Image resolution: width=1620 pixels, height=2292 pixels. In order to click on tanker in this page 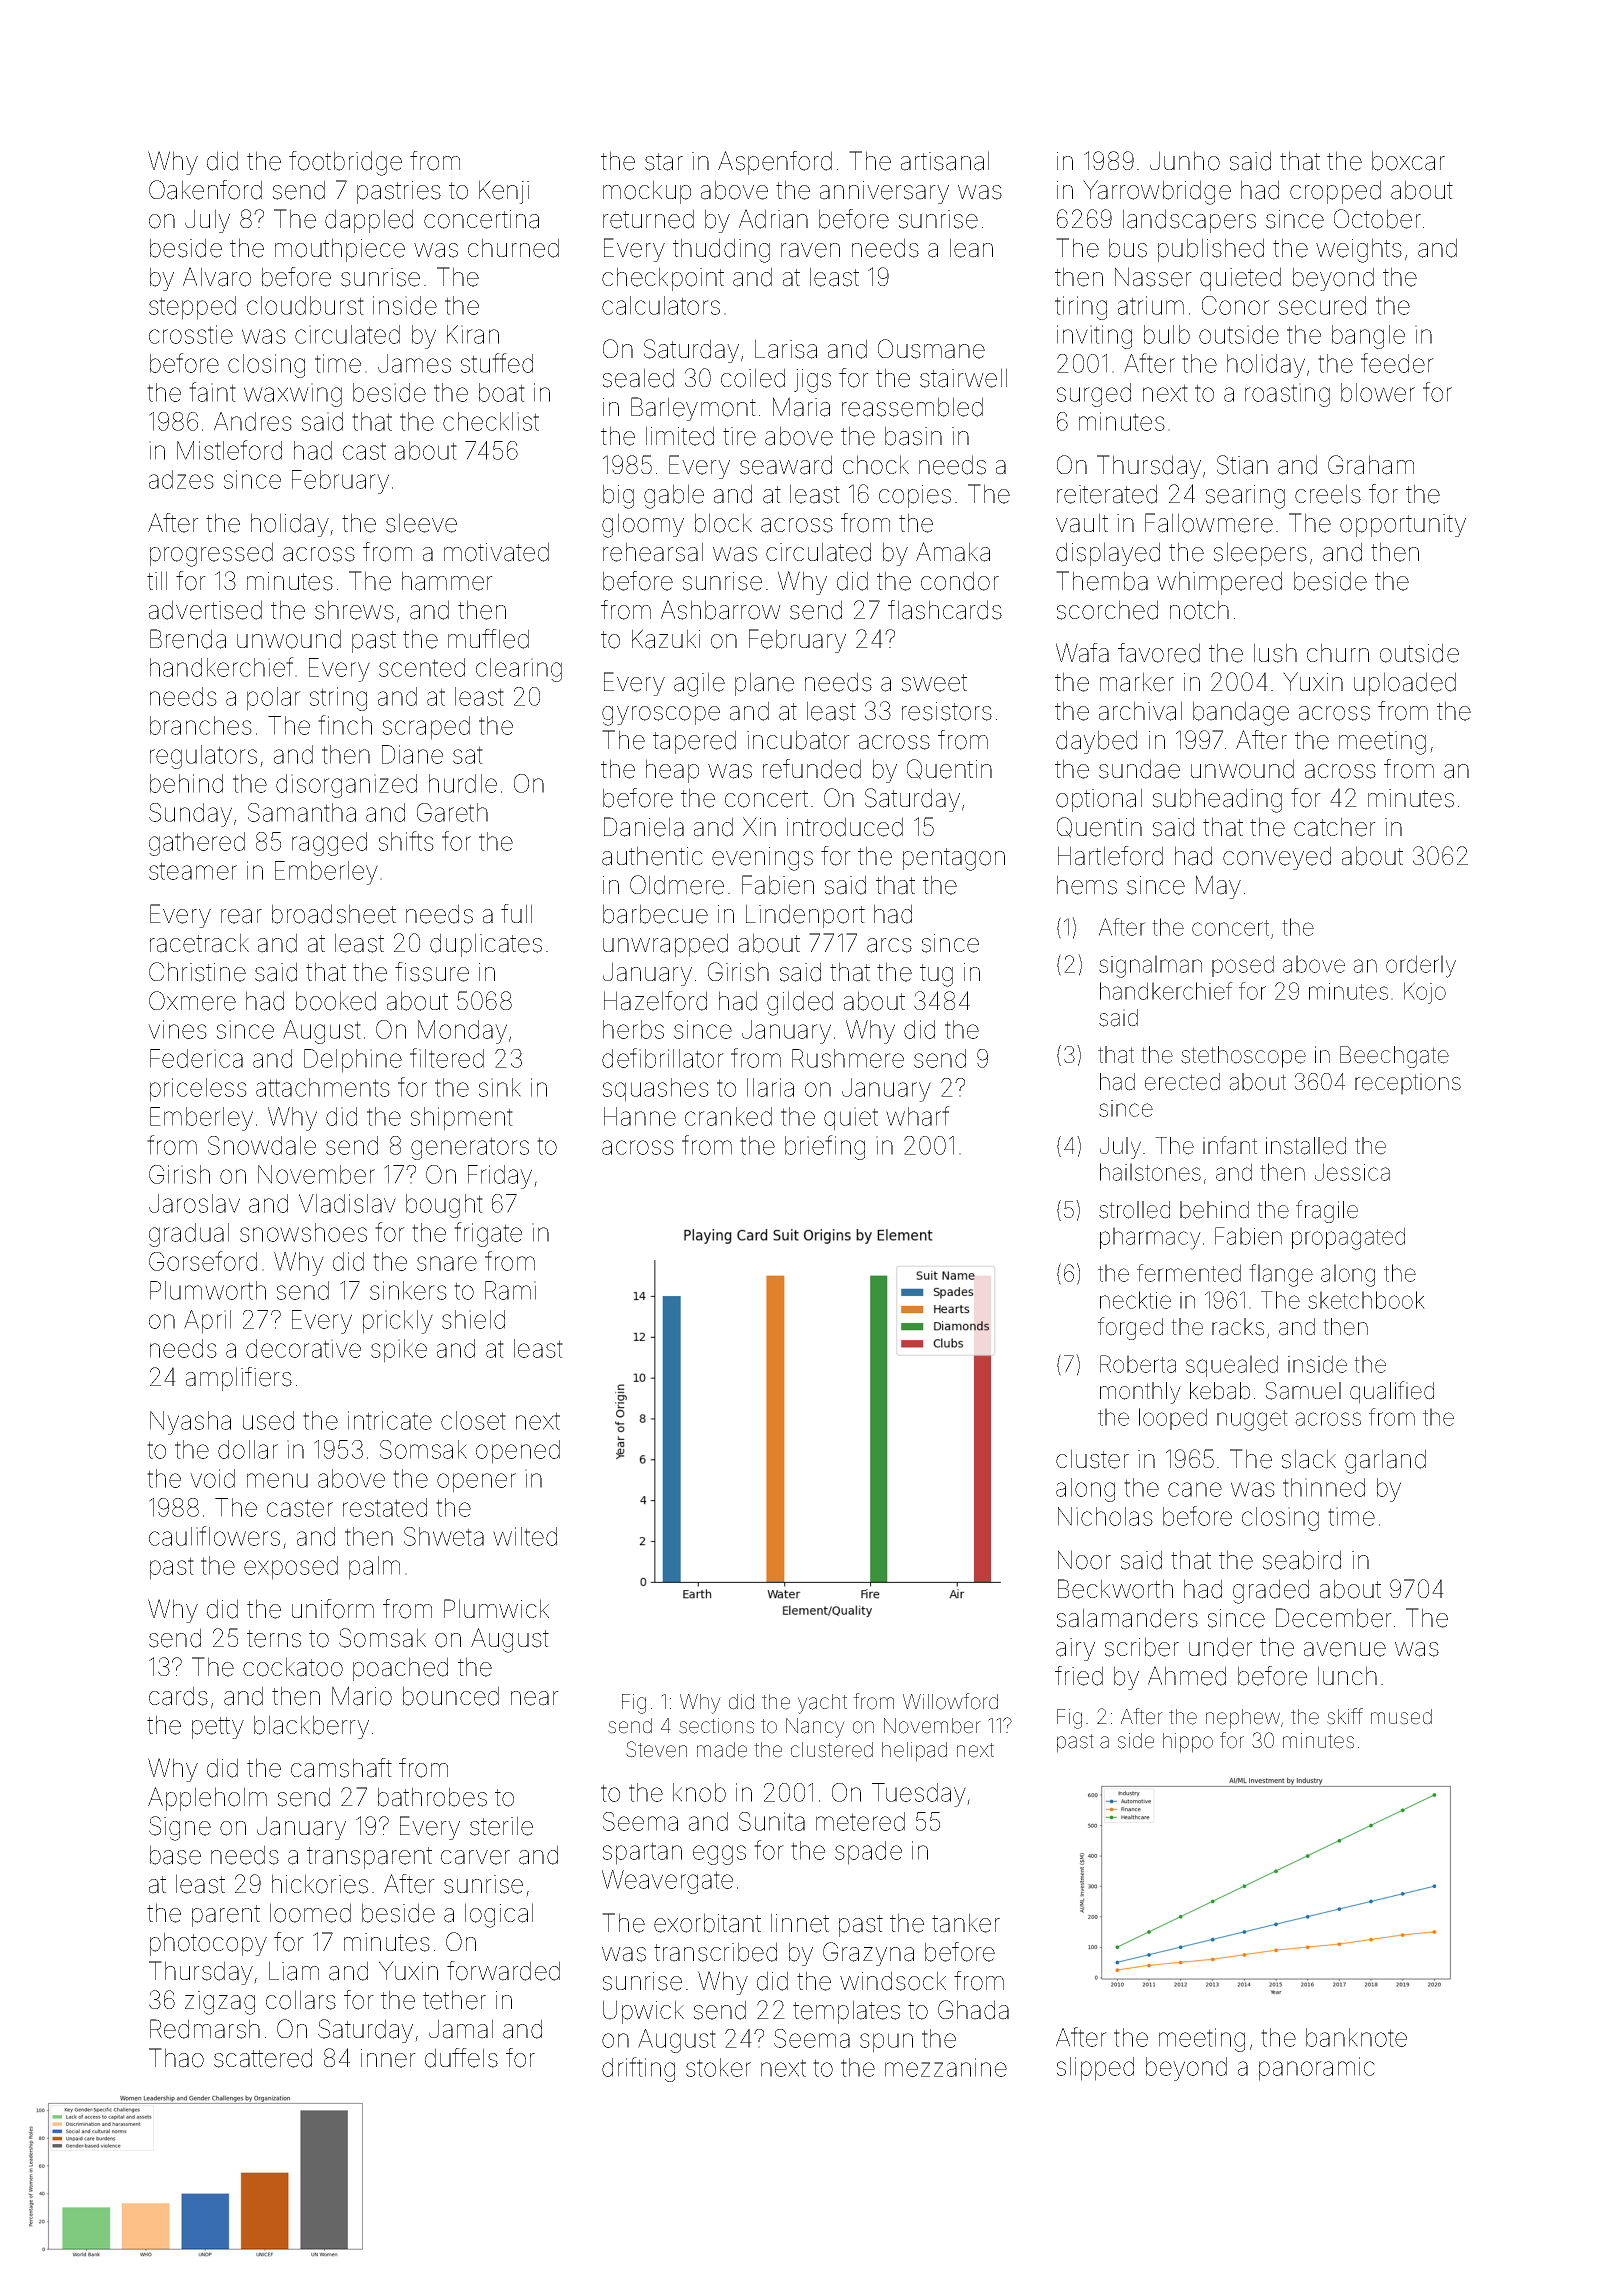, I will do `click(966, 1923)`.
